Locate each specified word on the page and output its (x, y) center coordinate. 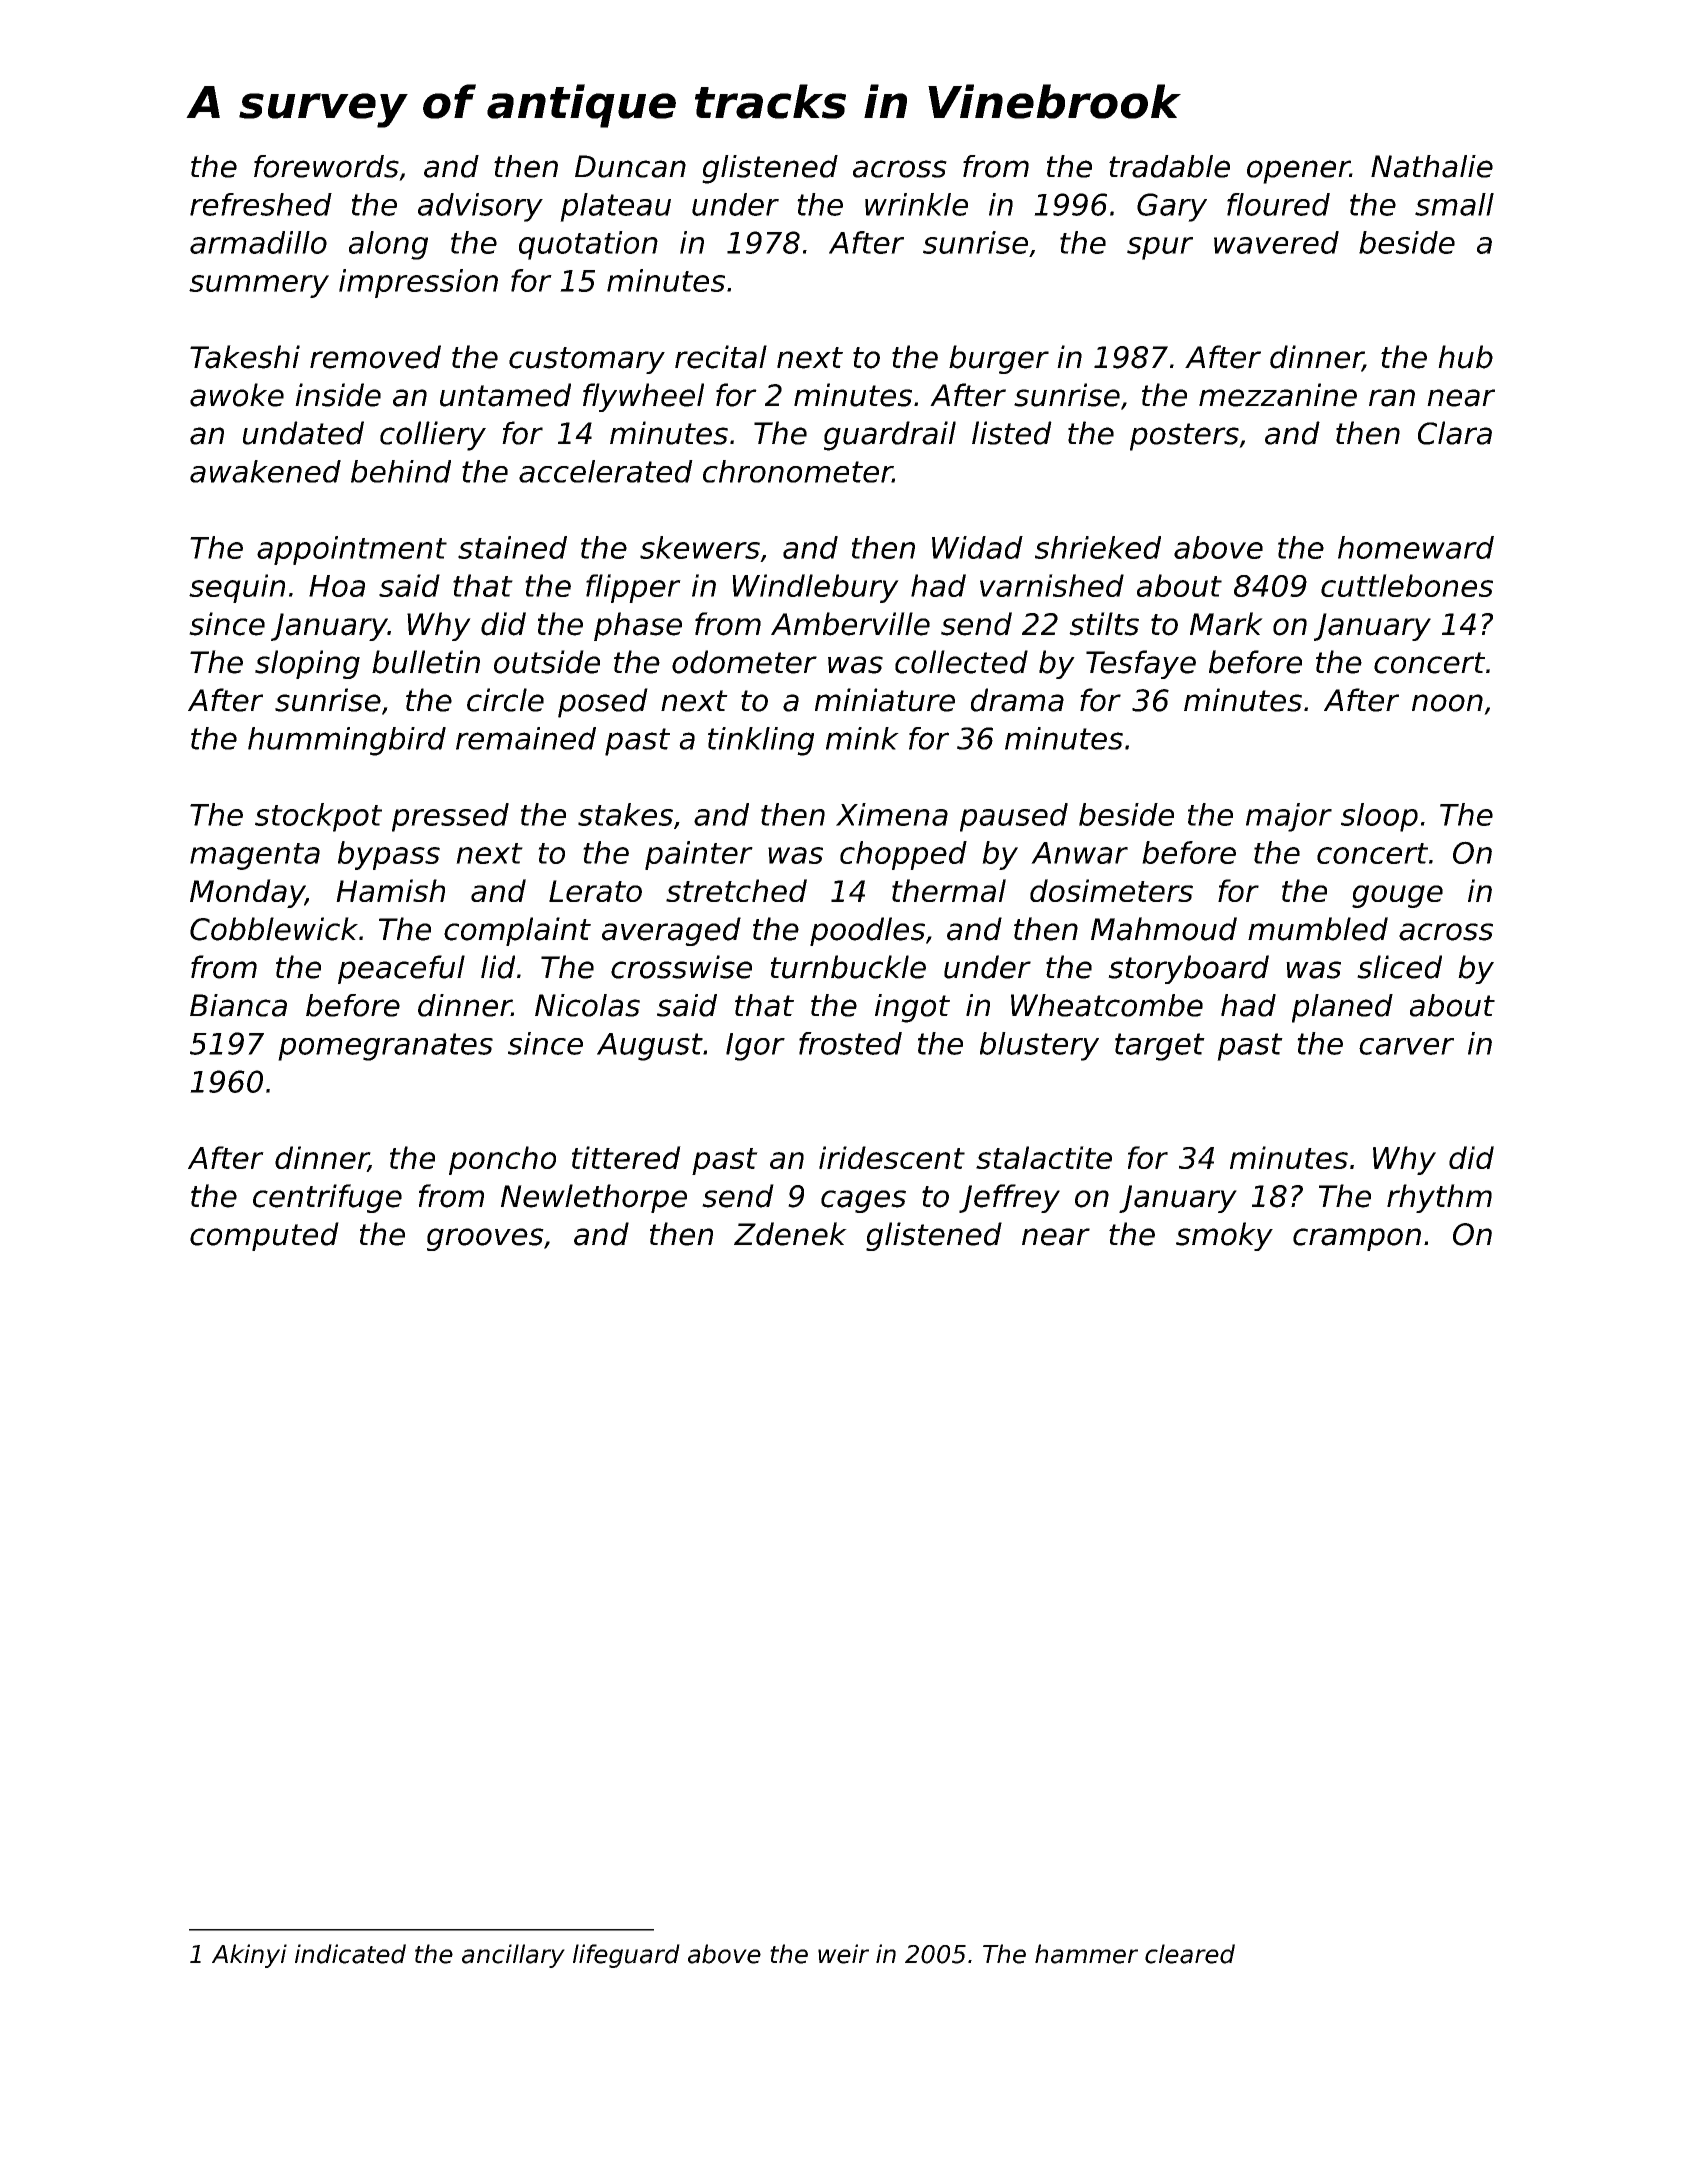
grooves (485, 1239)
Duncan (630, 166)
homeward (1416, 547)
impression (418, 283)
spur (1160, 248)
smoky (1224, 1236)
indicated (350, 1954)
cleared (1190, 1954)
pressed (450, 817)
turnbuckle (848, 967)
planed (1342, 1008)
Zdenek (790, 1234)
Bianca (238, 1005)
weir (843, 1954)
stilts (1104, 624)
